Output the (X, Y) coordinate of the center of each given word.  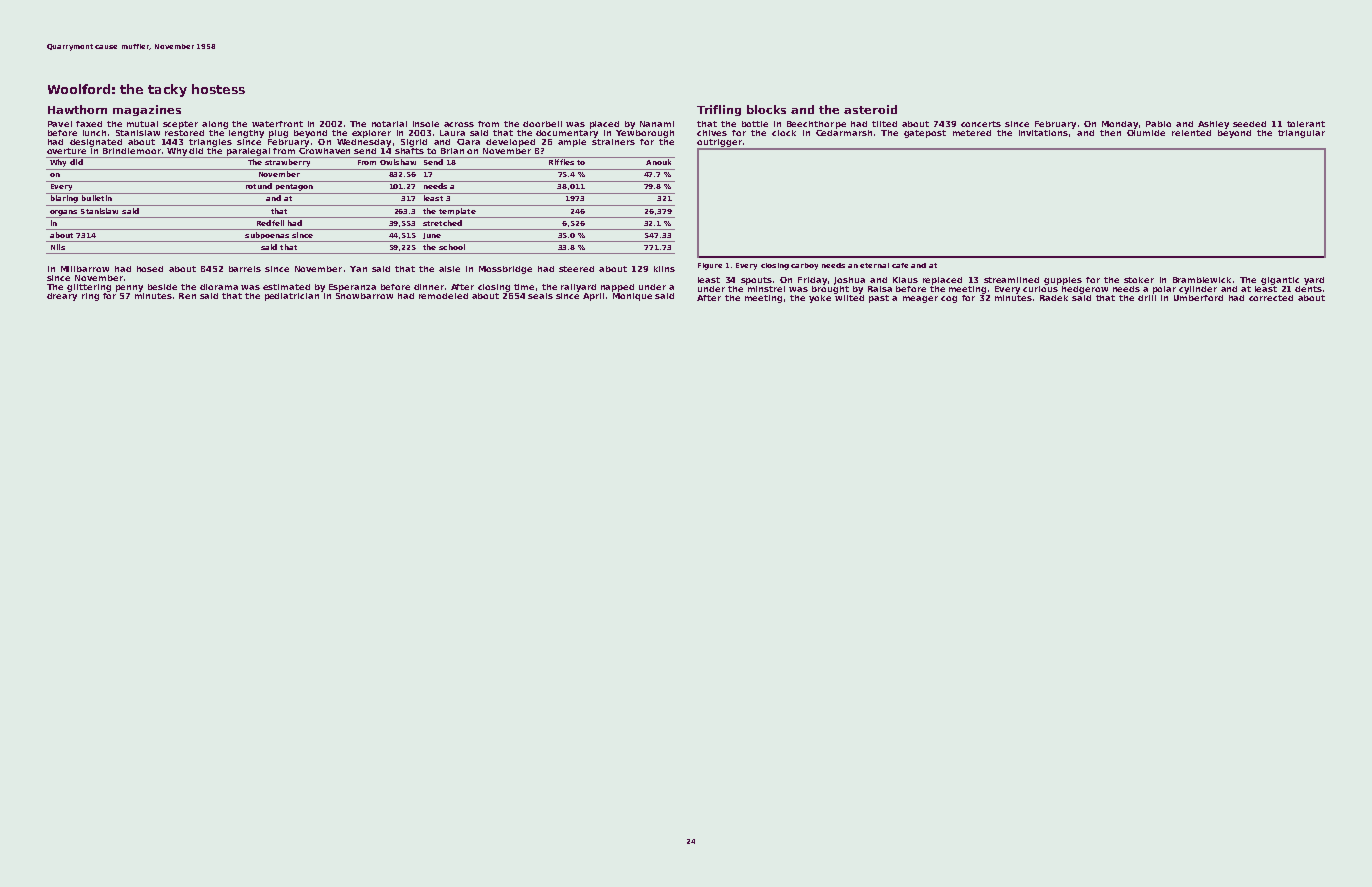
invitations (1043, 133)
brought (830, 290)
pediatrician (292, 297)
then (1110, 133)
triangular (1301, 134)
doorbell (542, 124)
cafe (900, 265)
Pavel (60, 124)
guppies (1063, 281)
